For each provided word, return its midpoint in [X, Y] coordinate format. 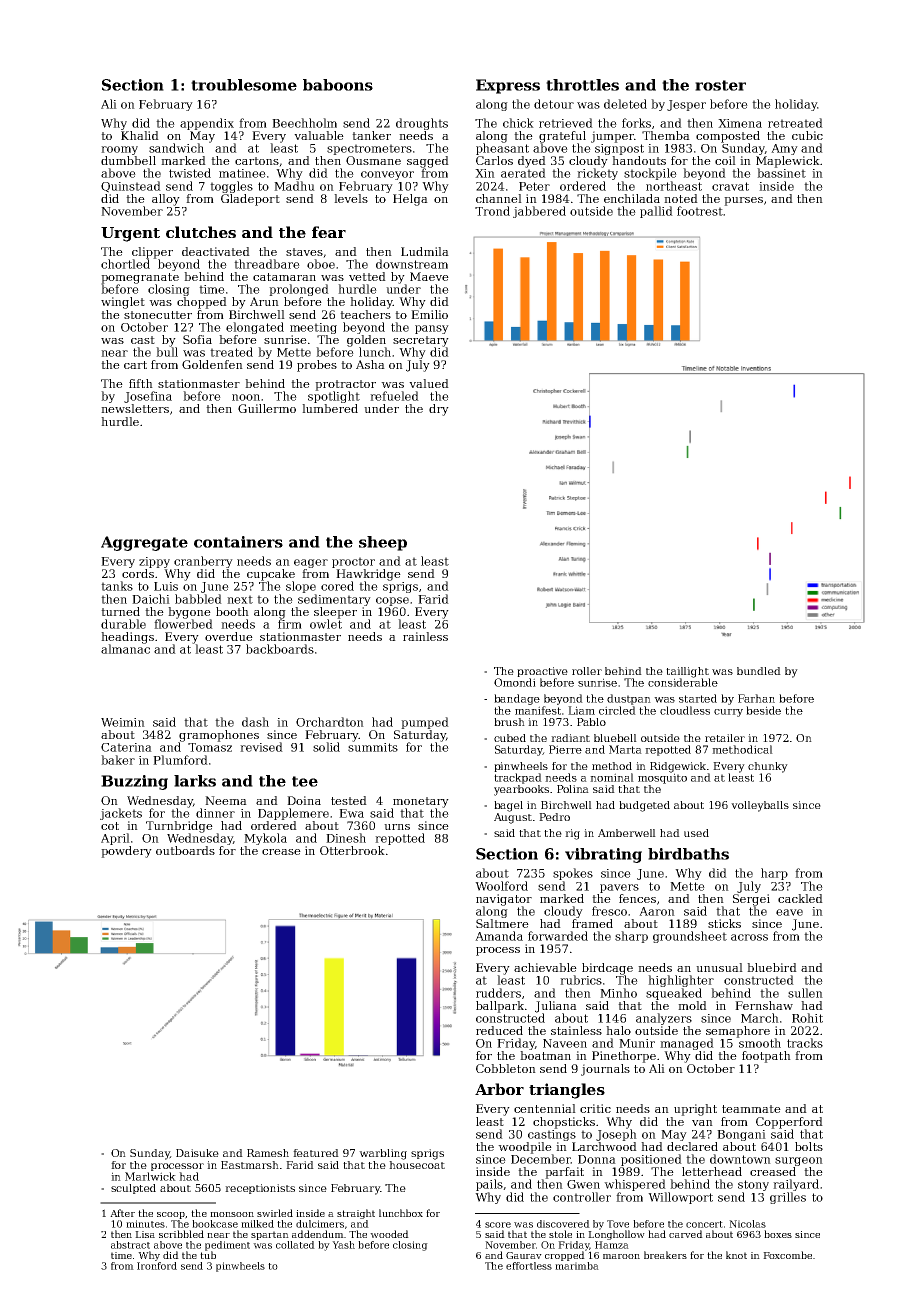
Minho [618, 993]
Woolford [501, 886]
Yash [343, 1245]
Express [508, 86]
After [122, 1213]
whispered [635, 1185]
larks [195, 781]
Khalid [140, 135]
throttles [582, 85]
